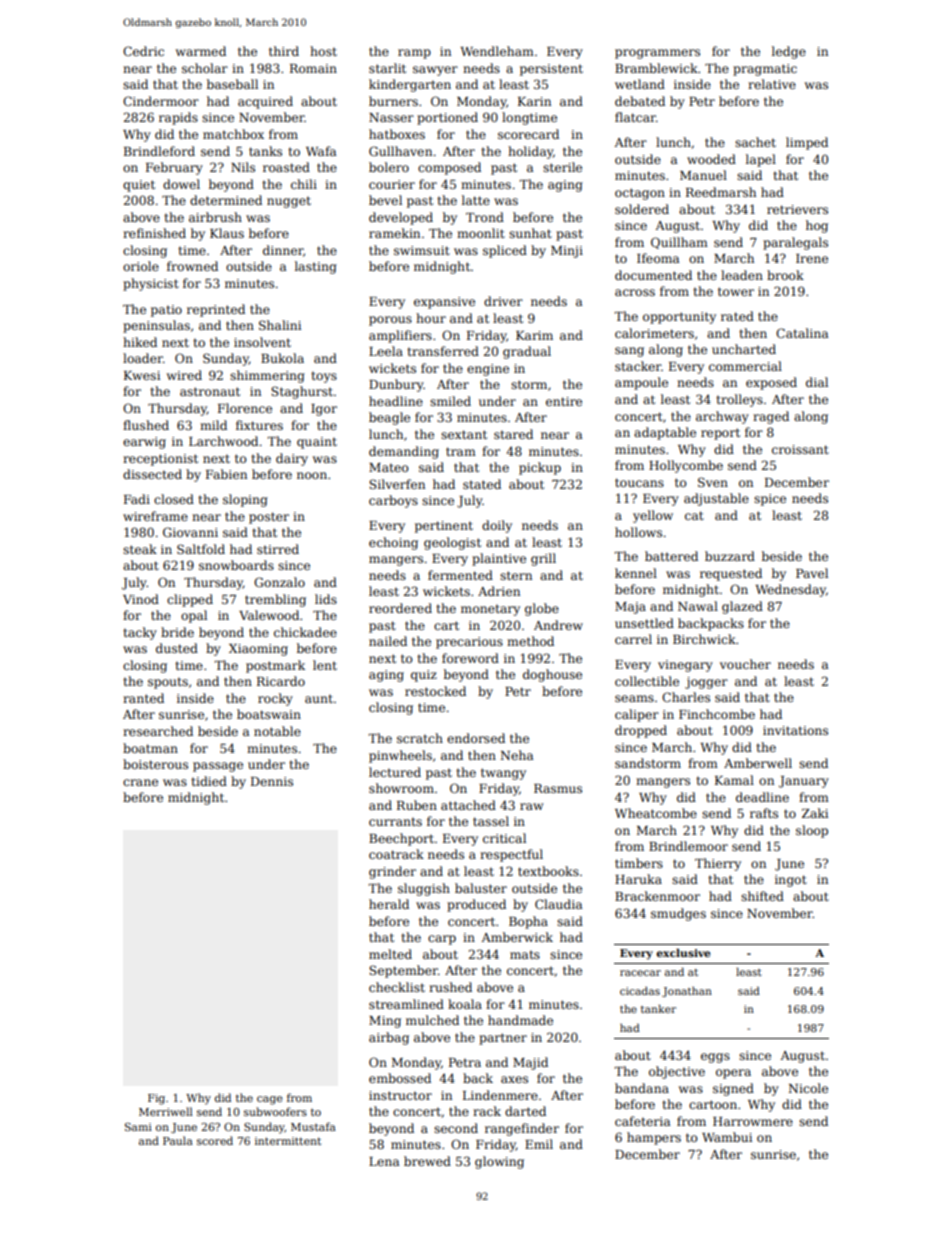 The width and height of the document is (952, 1233). Describe the element at coordinates (802, 333) in the document. I see `Catalina` at that location.
